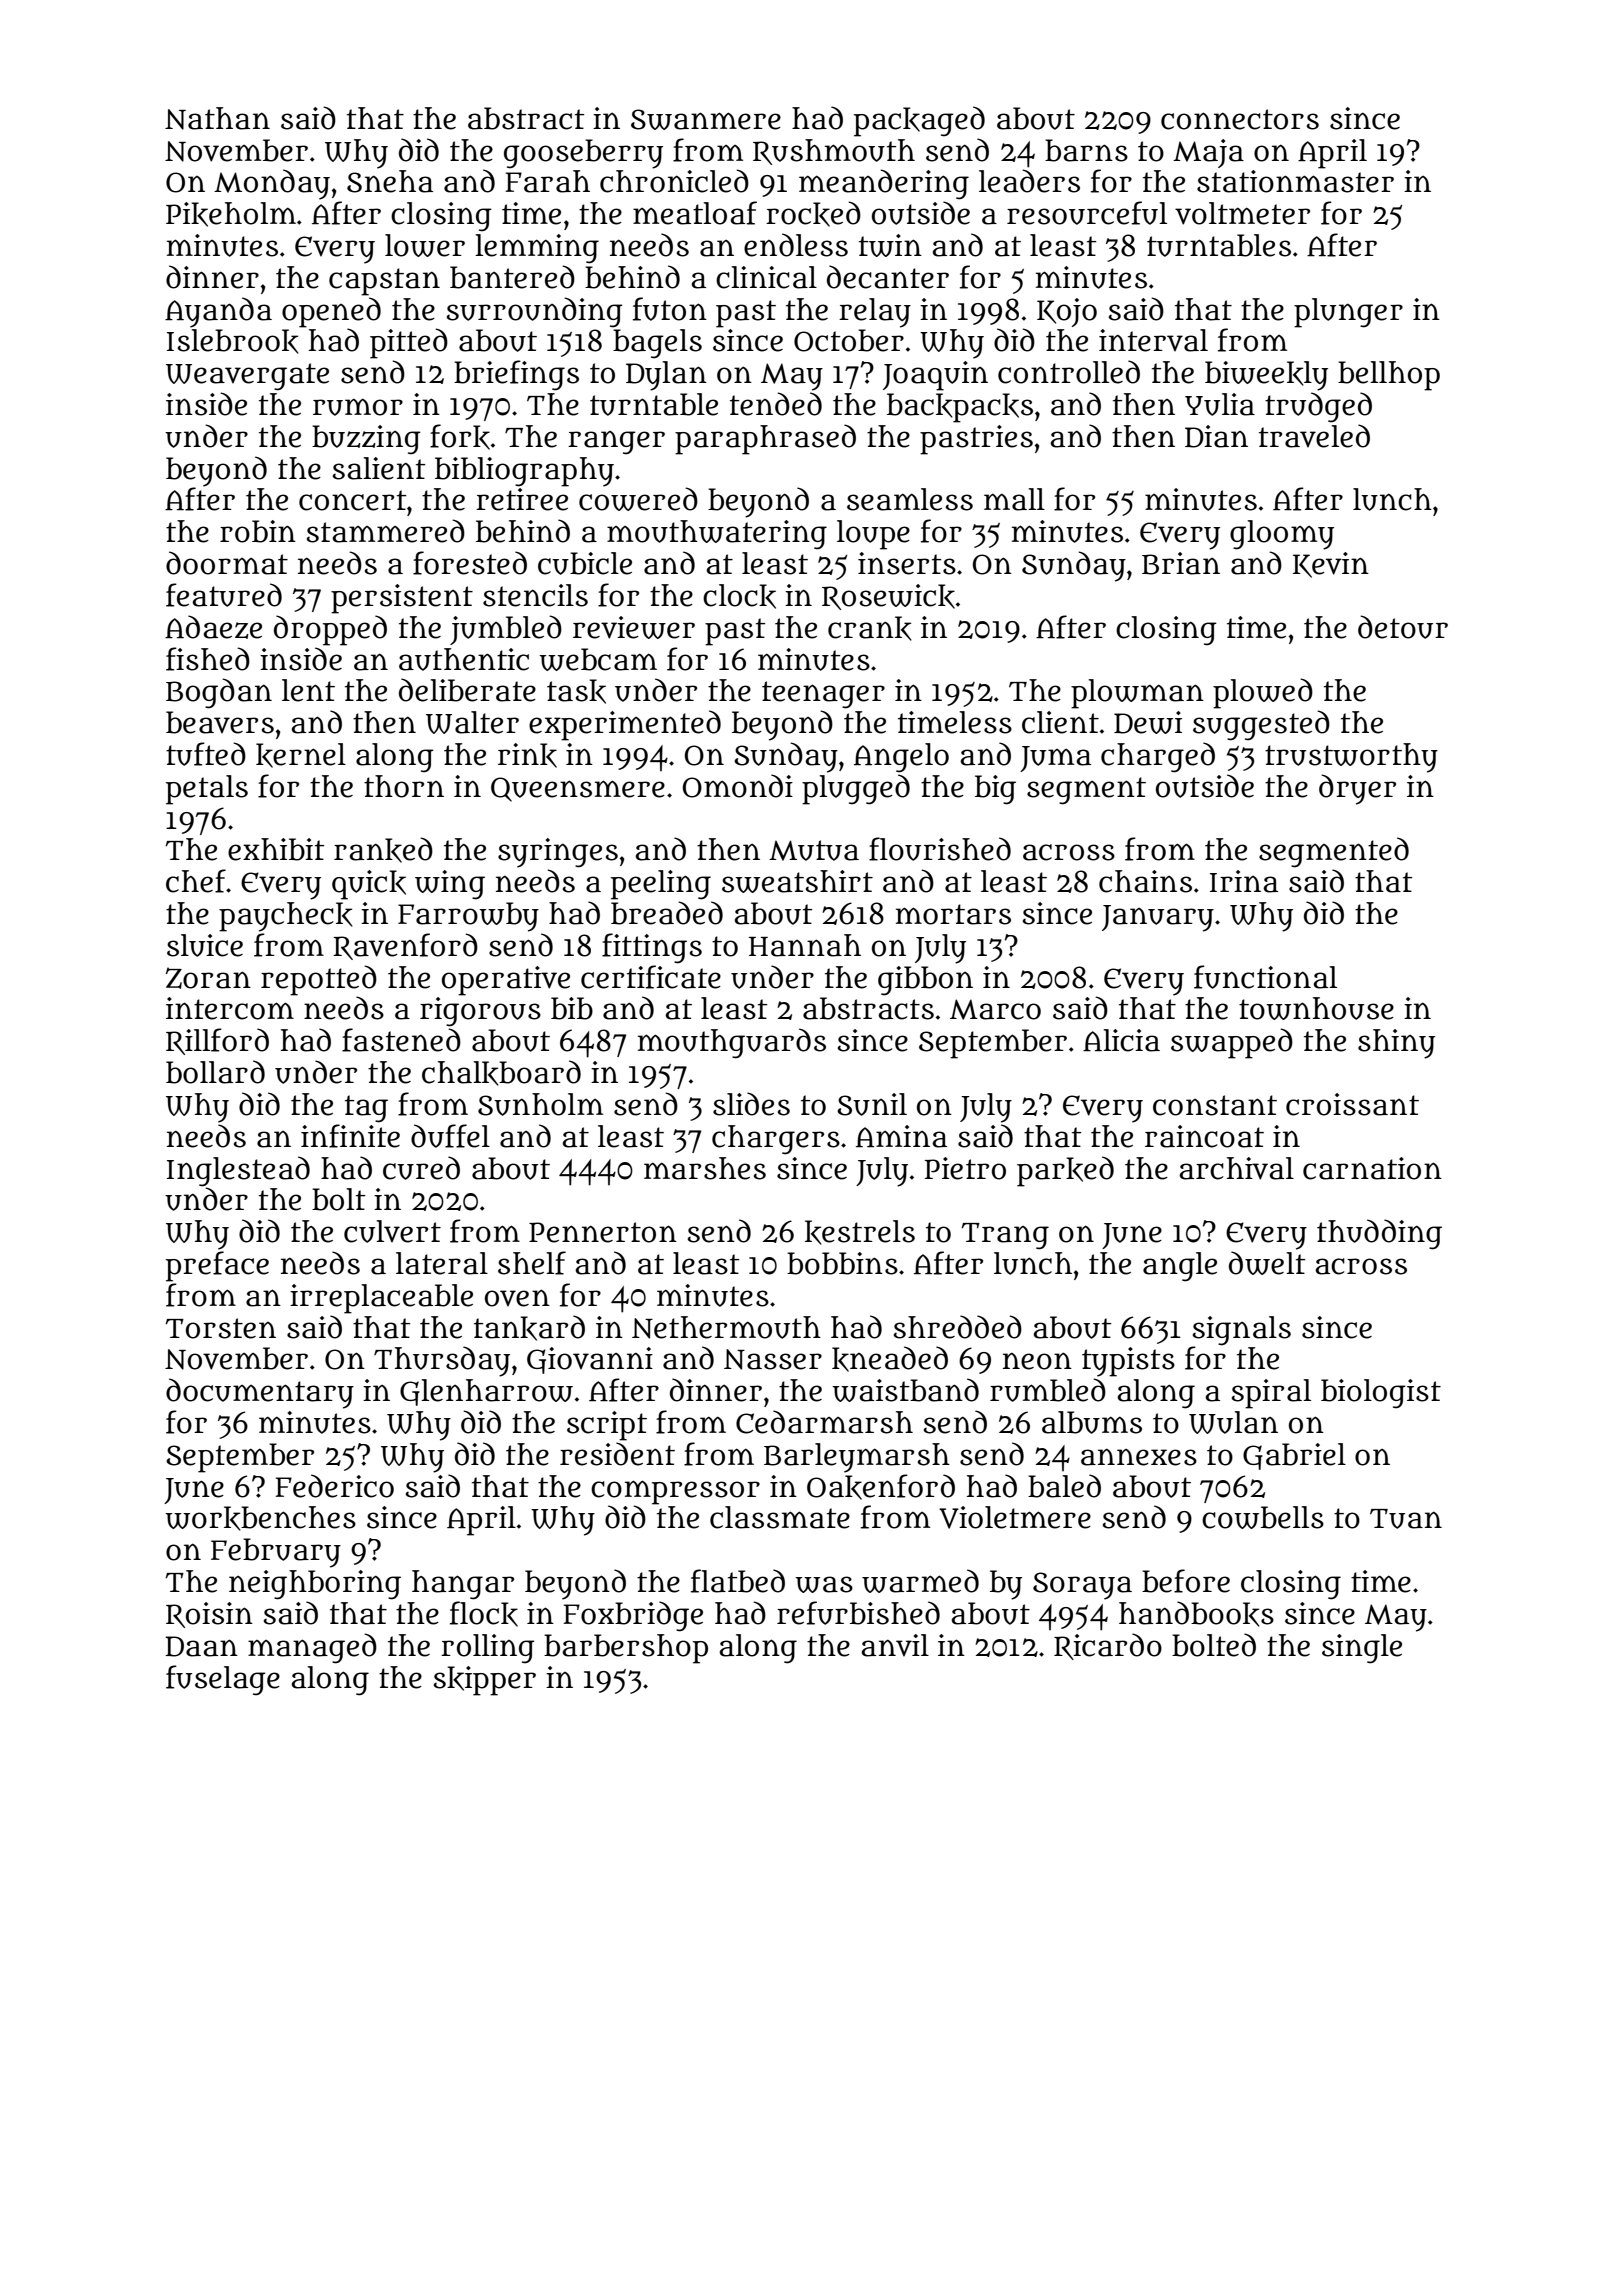 The width and height of the screenshot is (1620, 2292). Describe the element at coordinates (1403, 627) in the screenshot. I see `detour` at that location.
